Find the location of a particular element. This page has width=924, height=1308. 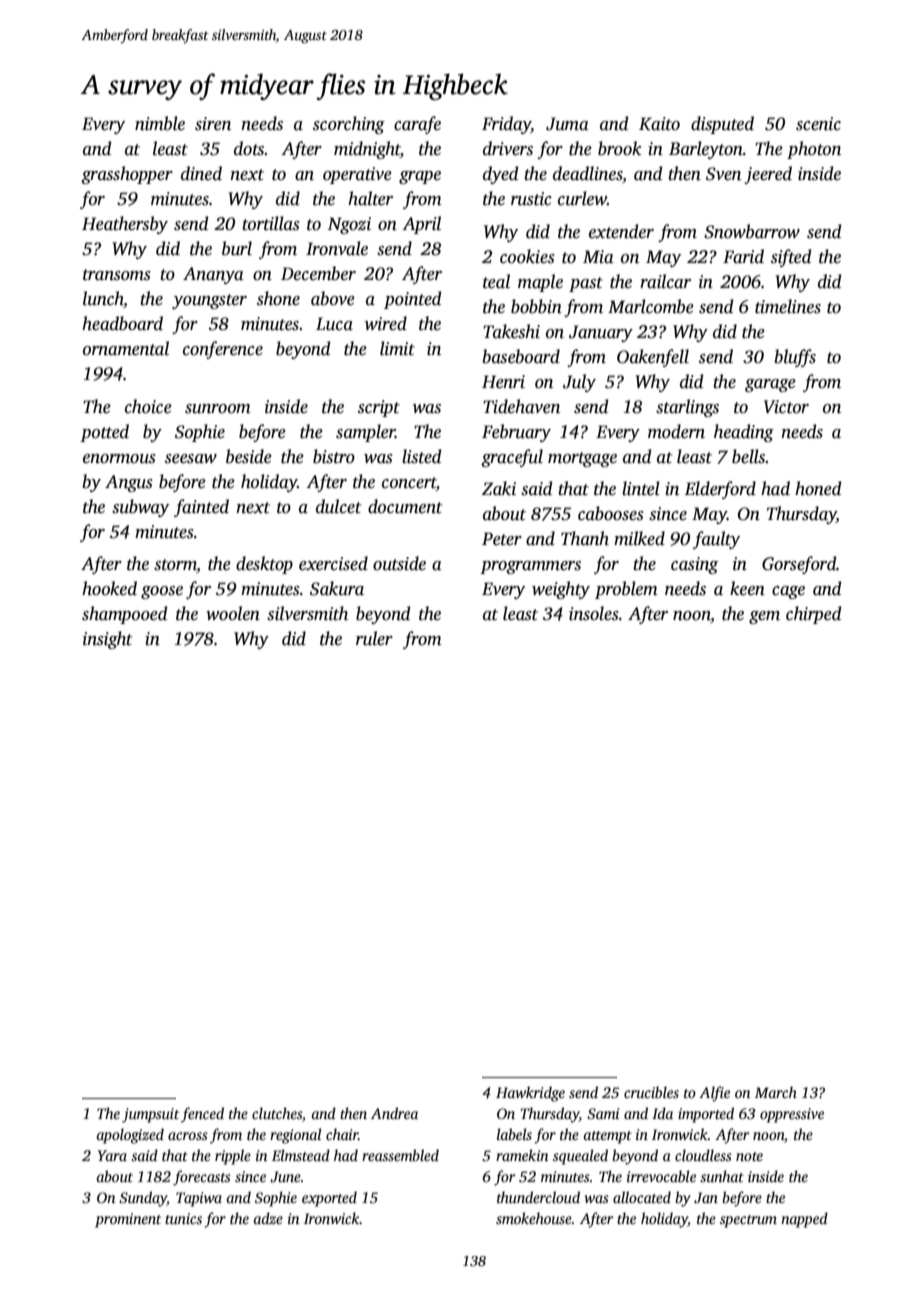

storm is located at coordinates (175, 566).
